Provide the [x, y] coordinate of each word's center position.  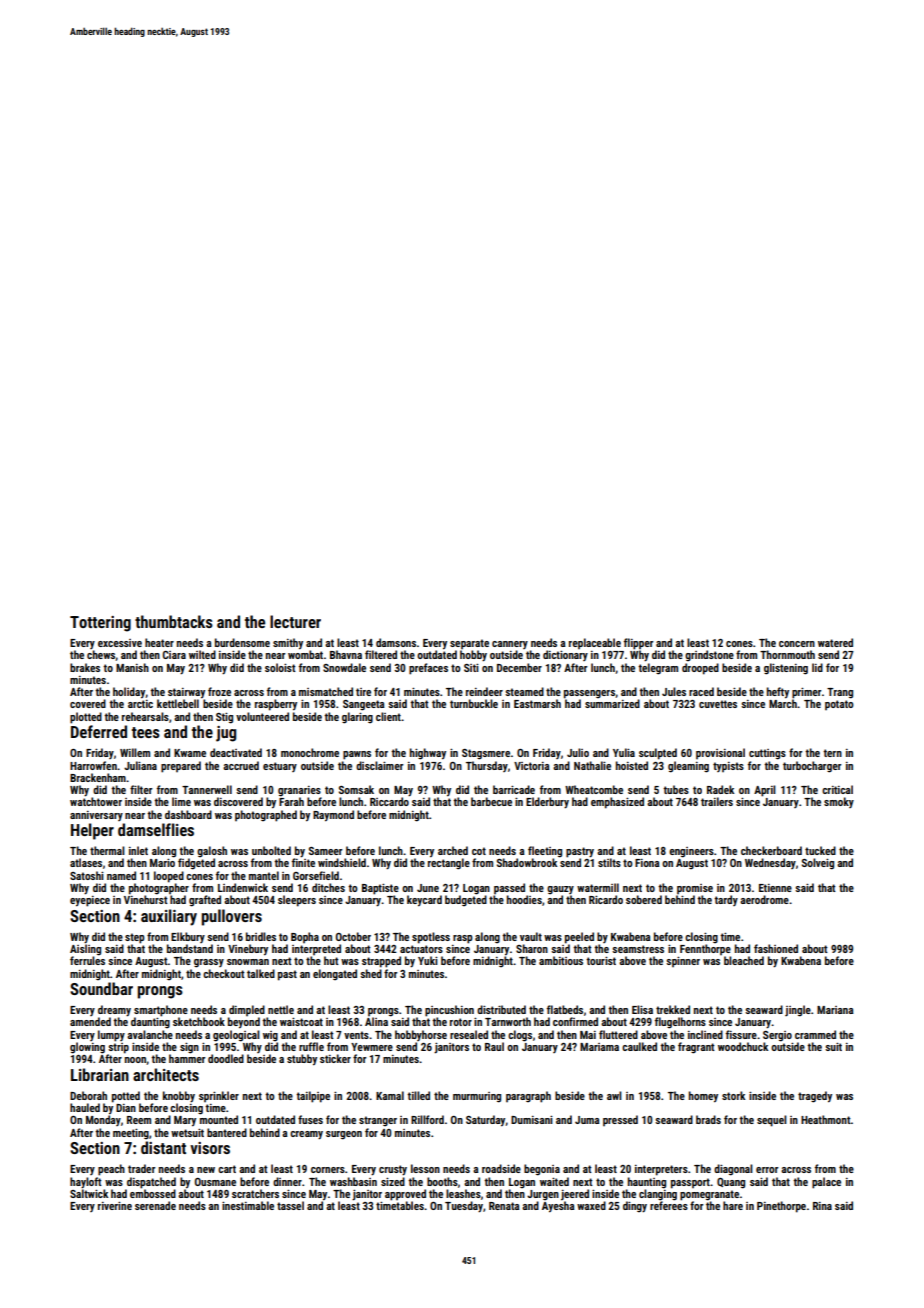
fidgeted [196, 864]
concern [797, 644]
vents [356, 1035]
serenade [155, 1205]
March [783, 703]
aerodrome [764, 899]
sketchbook [199, 1021]
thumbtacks [174, 621]
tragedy [815, 1097]
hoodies [524, 899]
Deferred [99, 731]
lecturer [295, 621]
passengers [589, 694]
